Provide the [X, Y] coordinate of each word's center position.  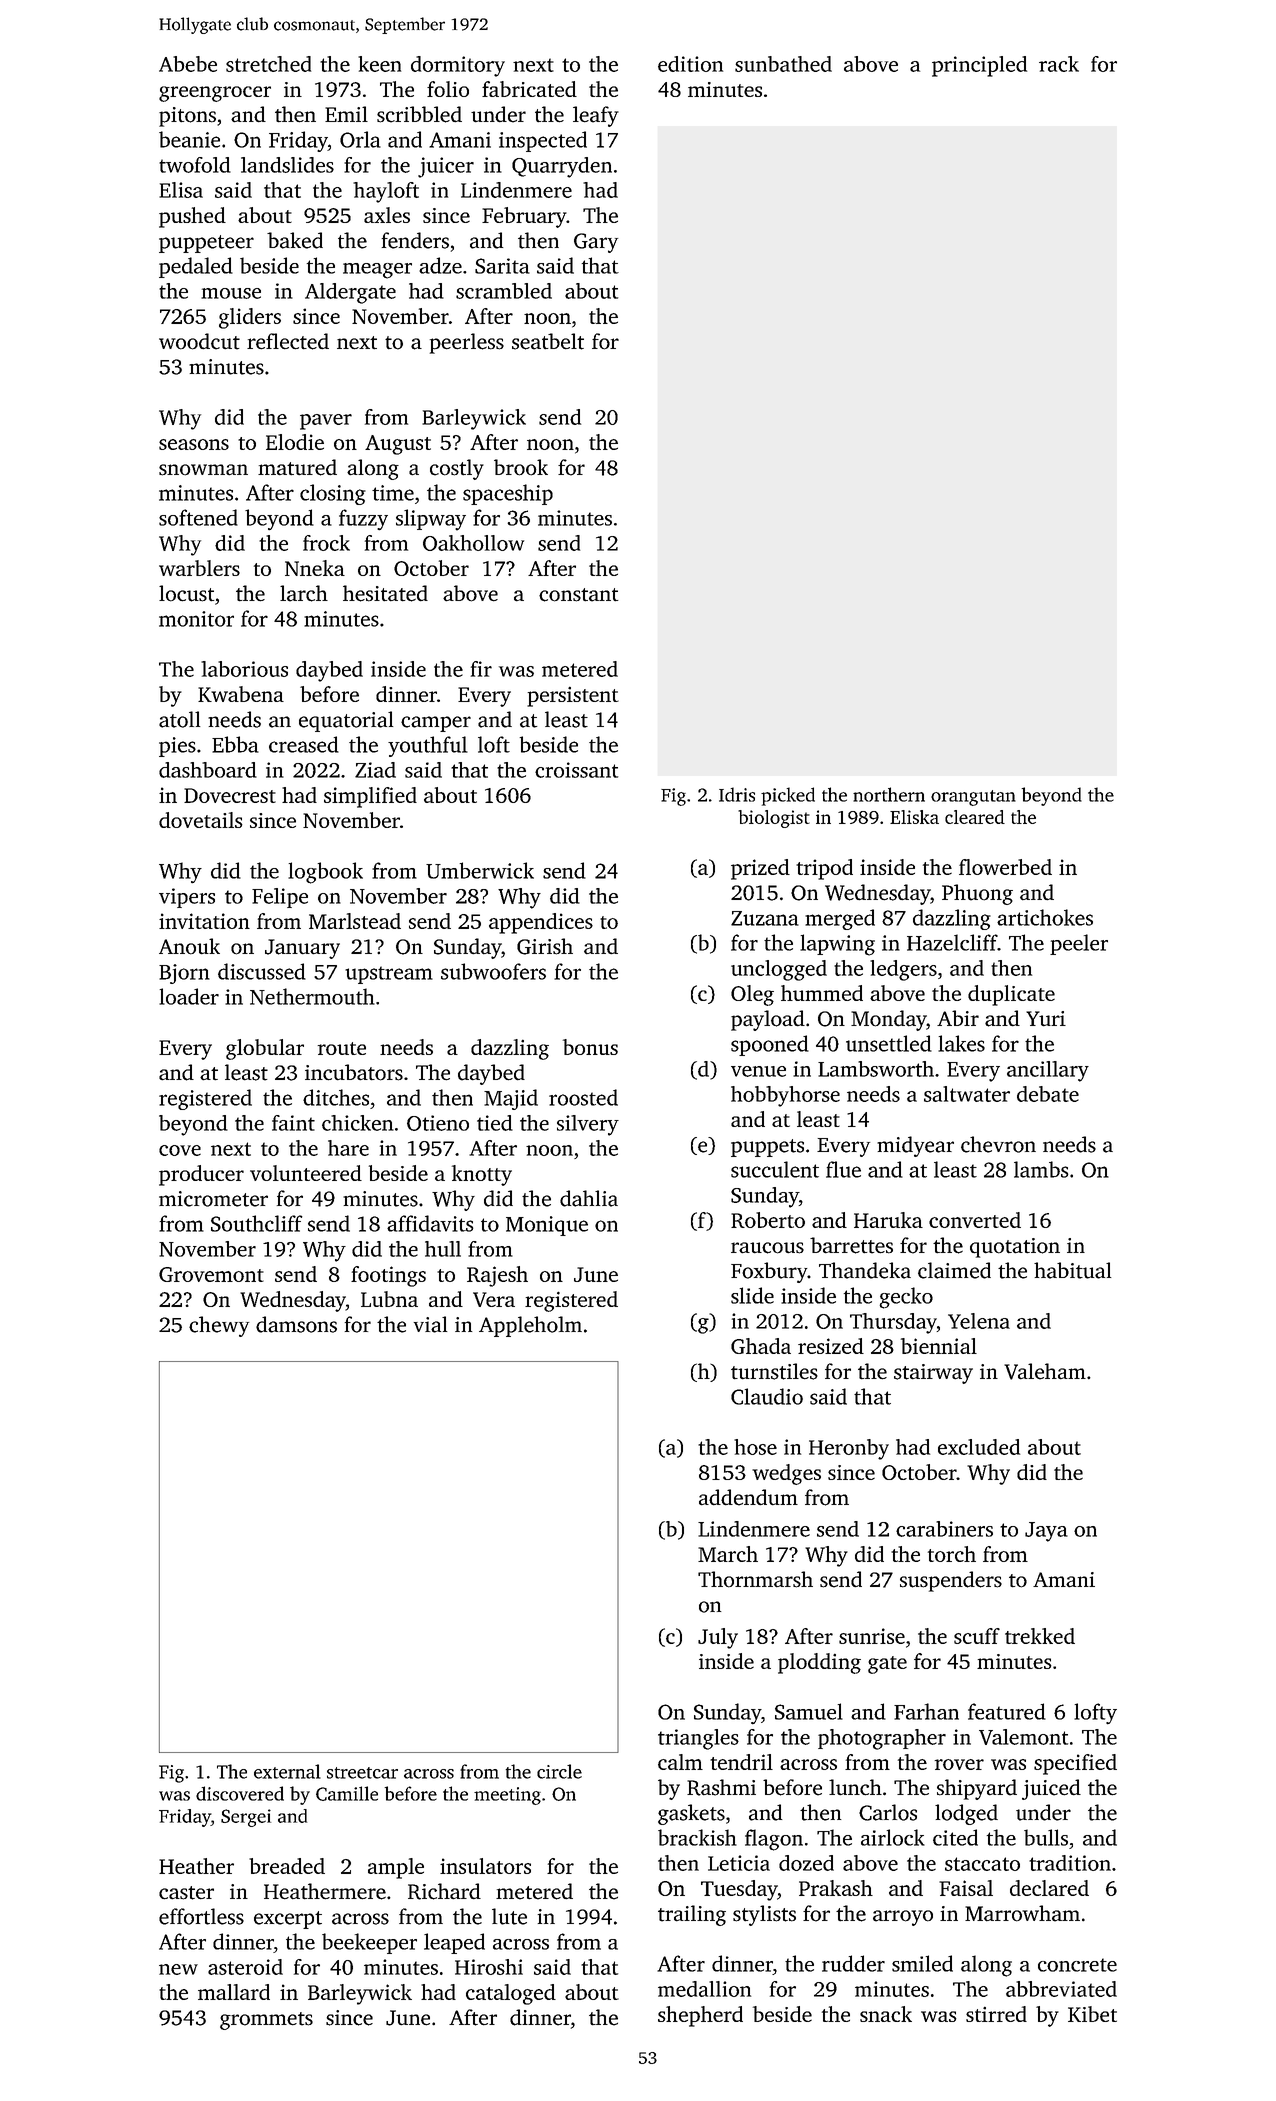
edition [690, 64]
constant [579, 595]
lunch [855, 1787]
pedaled [196, 267]
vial [430, 1324]
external [287, 1771]
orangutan [973, 798]
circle [559, 1771]
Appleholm [530, 1326]
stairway [933, 1374]
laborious [244, 669]
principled [979, 66]
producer [201, 1175]
